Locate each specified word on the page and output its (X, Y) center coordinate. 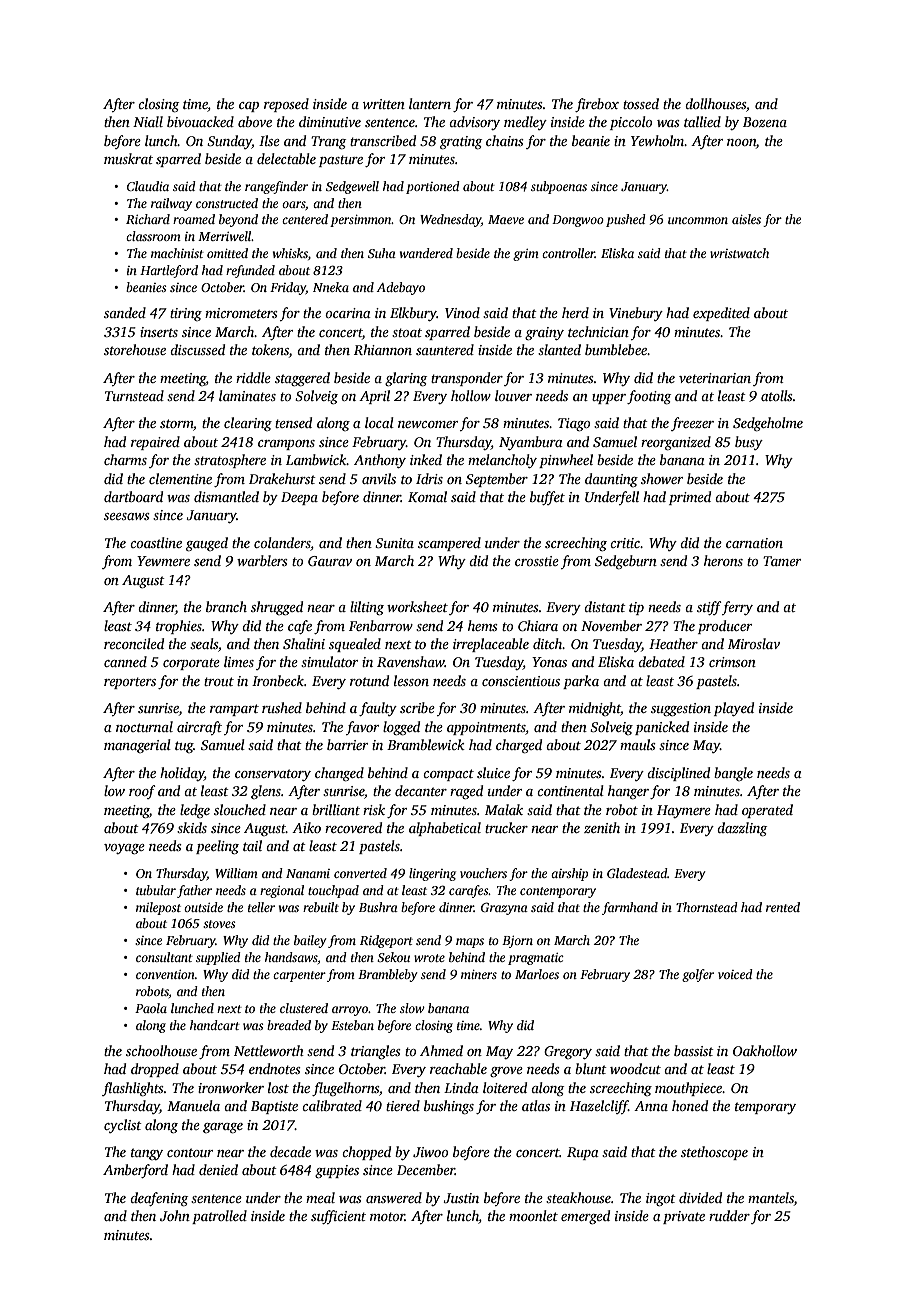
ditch (548, 643)
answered (394, 1197)
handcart (215, 1025)
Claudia (148, 186)
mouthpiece (689, 1089)
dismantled (226, 496)
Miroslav (754, 643)
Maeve (506, 219)
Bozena (765, 122)
